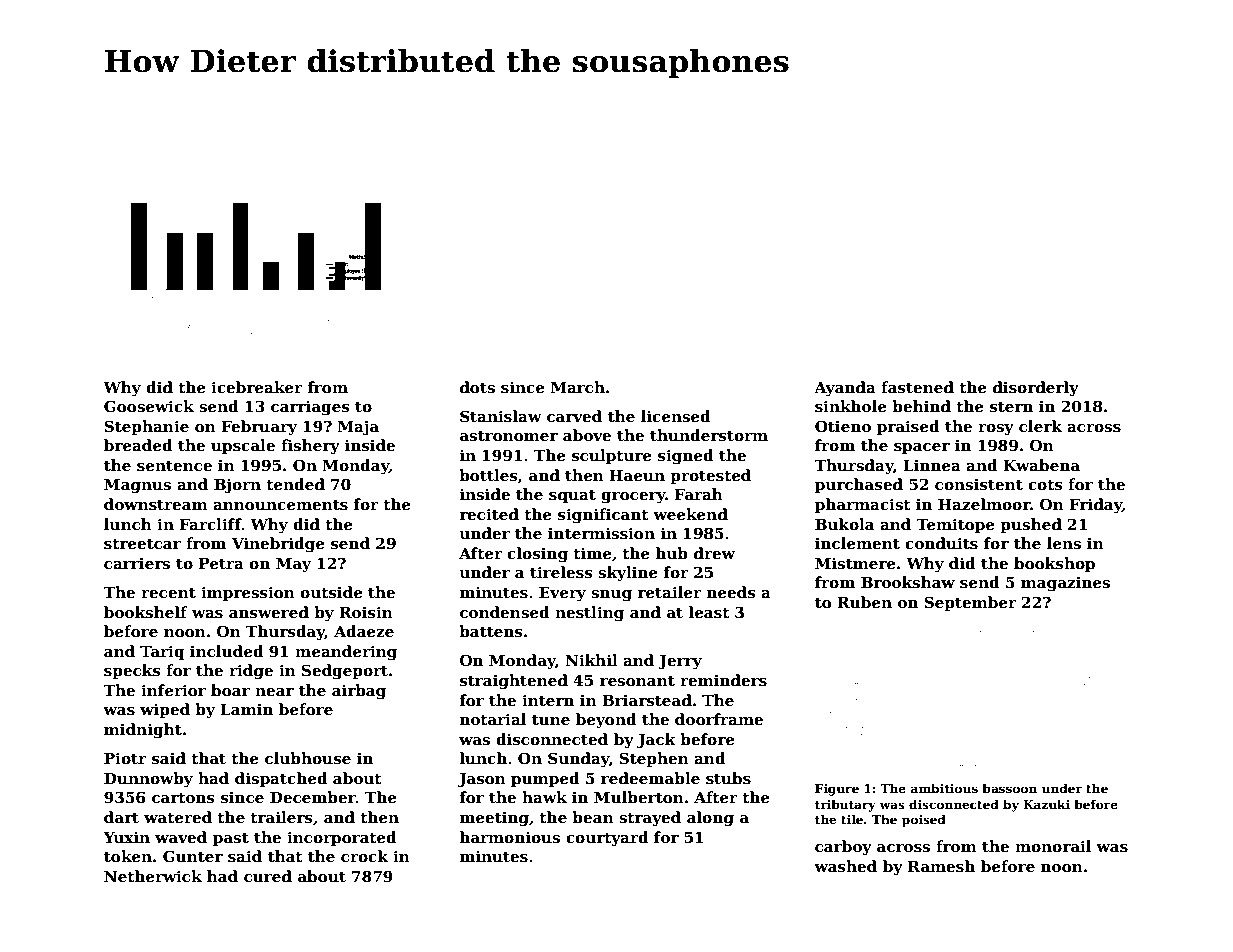  What do you see at coordinates (1065, 584) in the page?
I see `magazines` at bounding box center [1065, 584].
